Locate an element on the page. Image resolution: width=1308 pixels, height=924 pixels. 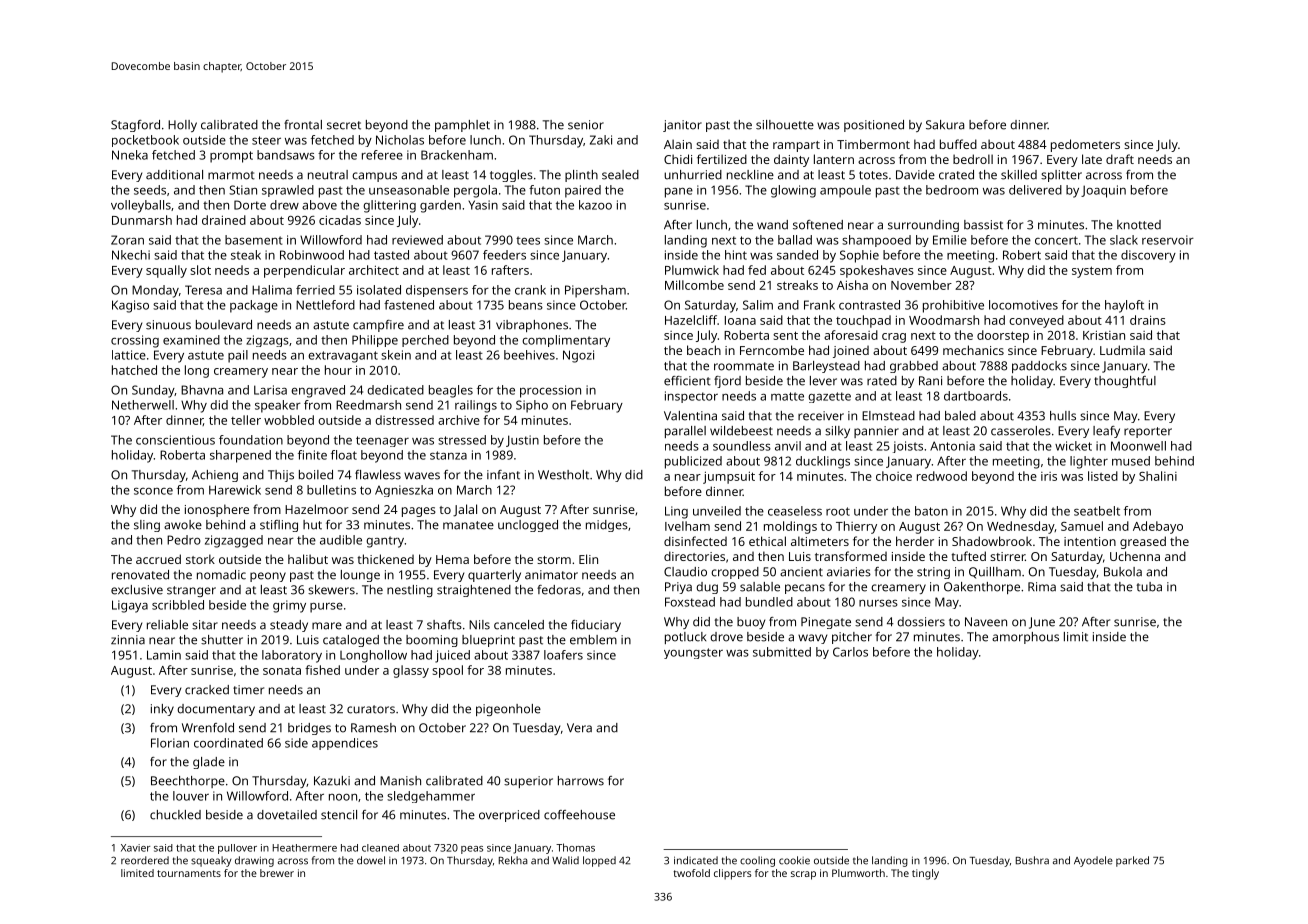
Vera is located at coordinates (579, 728).
